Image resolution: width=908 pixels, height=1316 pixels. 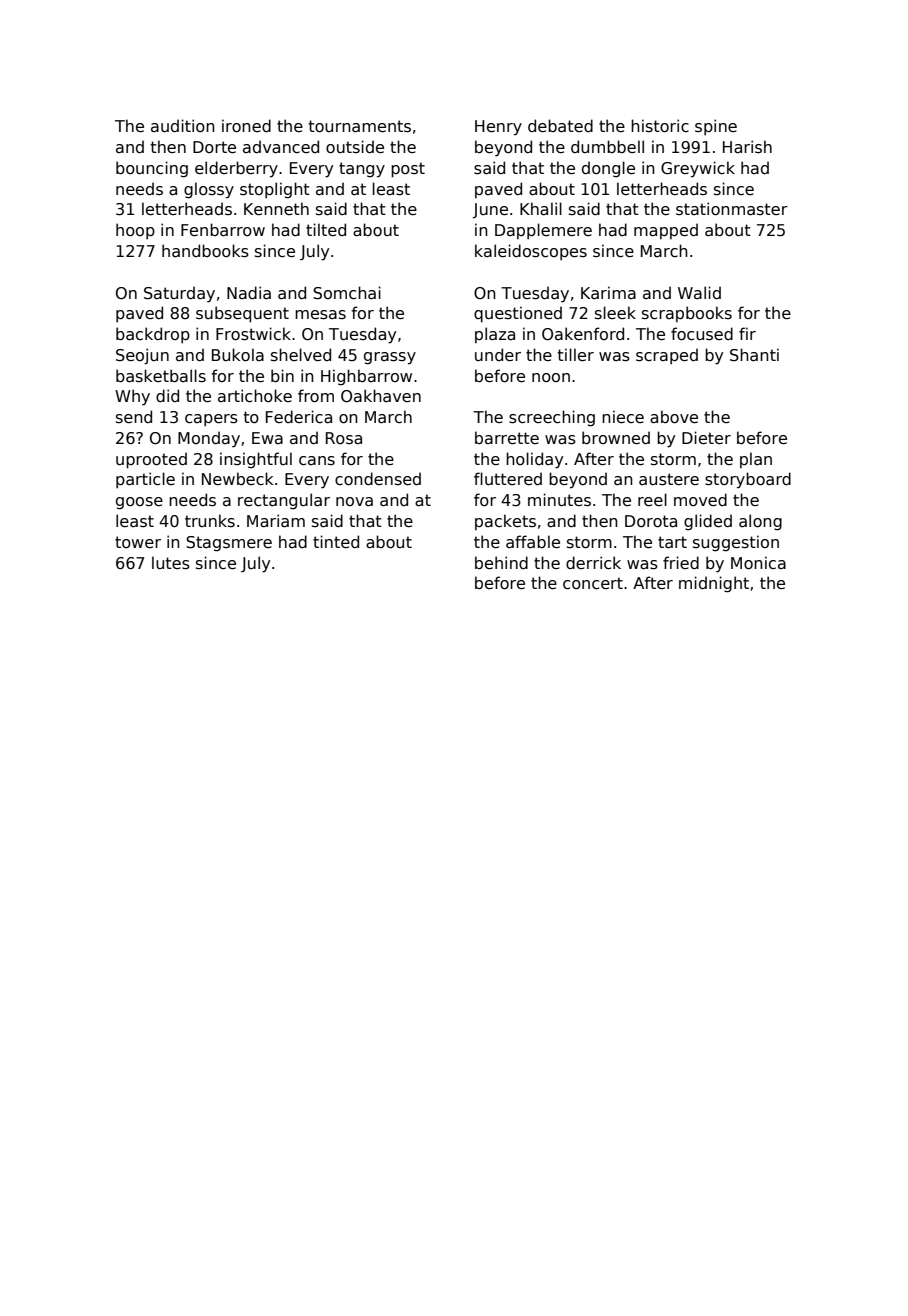 What do you see at coordinates (255, 396) in the page?
I see `artichoke` at bounding box center [255, 396].
